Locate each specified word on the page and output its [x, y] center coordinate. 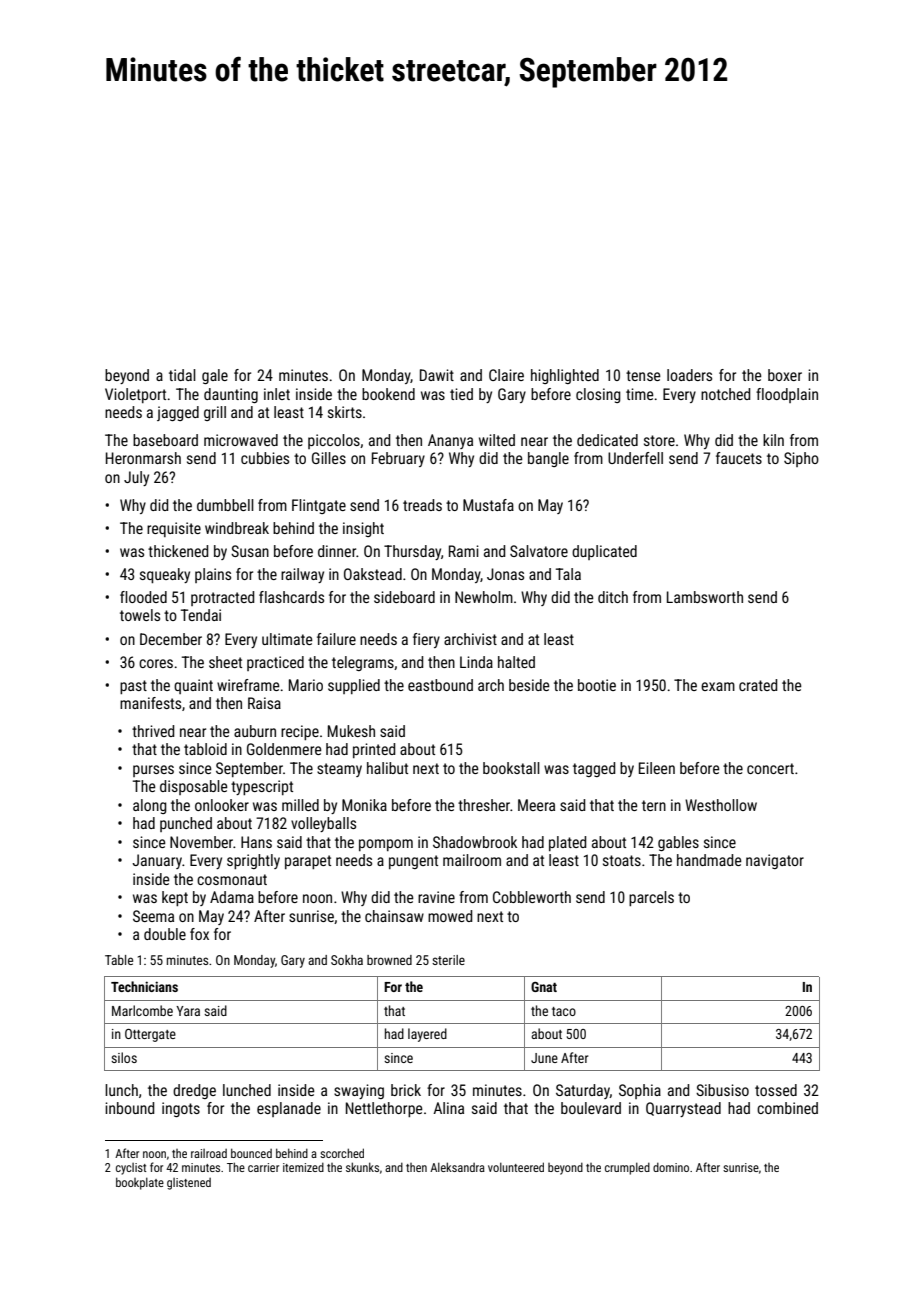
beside [529, 685]
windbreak [237, 528]
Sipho [801, 459]
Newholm [484, 597]
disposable [194, 787]
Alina [448, 1108]
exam [718, 686]
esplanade [289, 1109]
